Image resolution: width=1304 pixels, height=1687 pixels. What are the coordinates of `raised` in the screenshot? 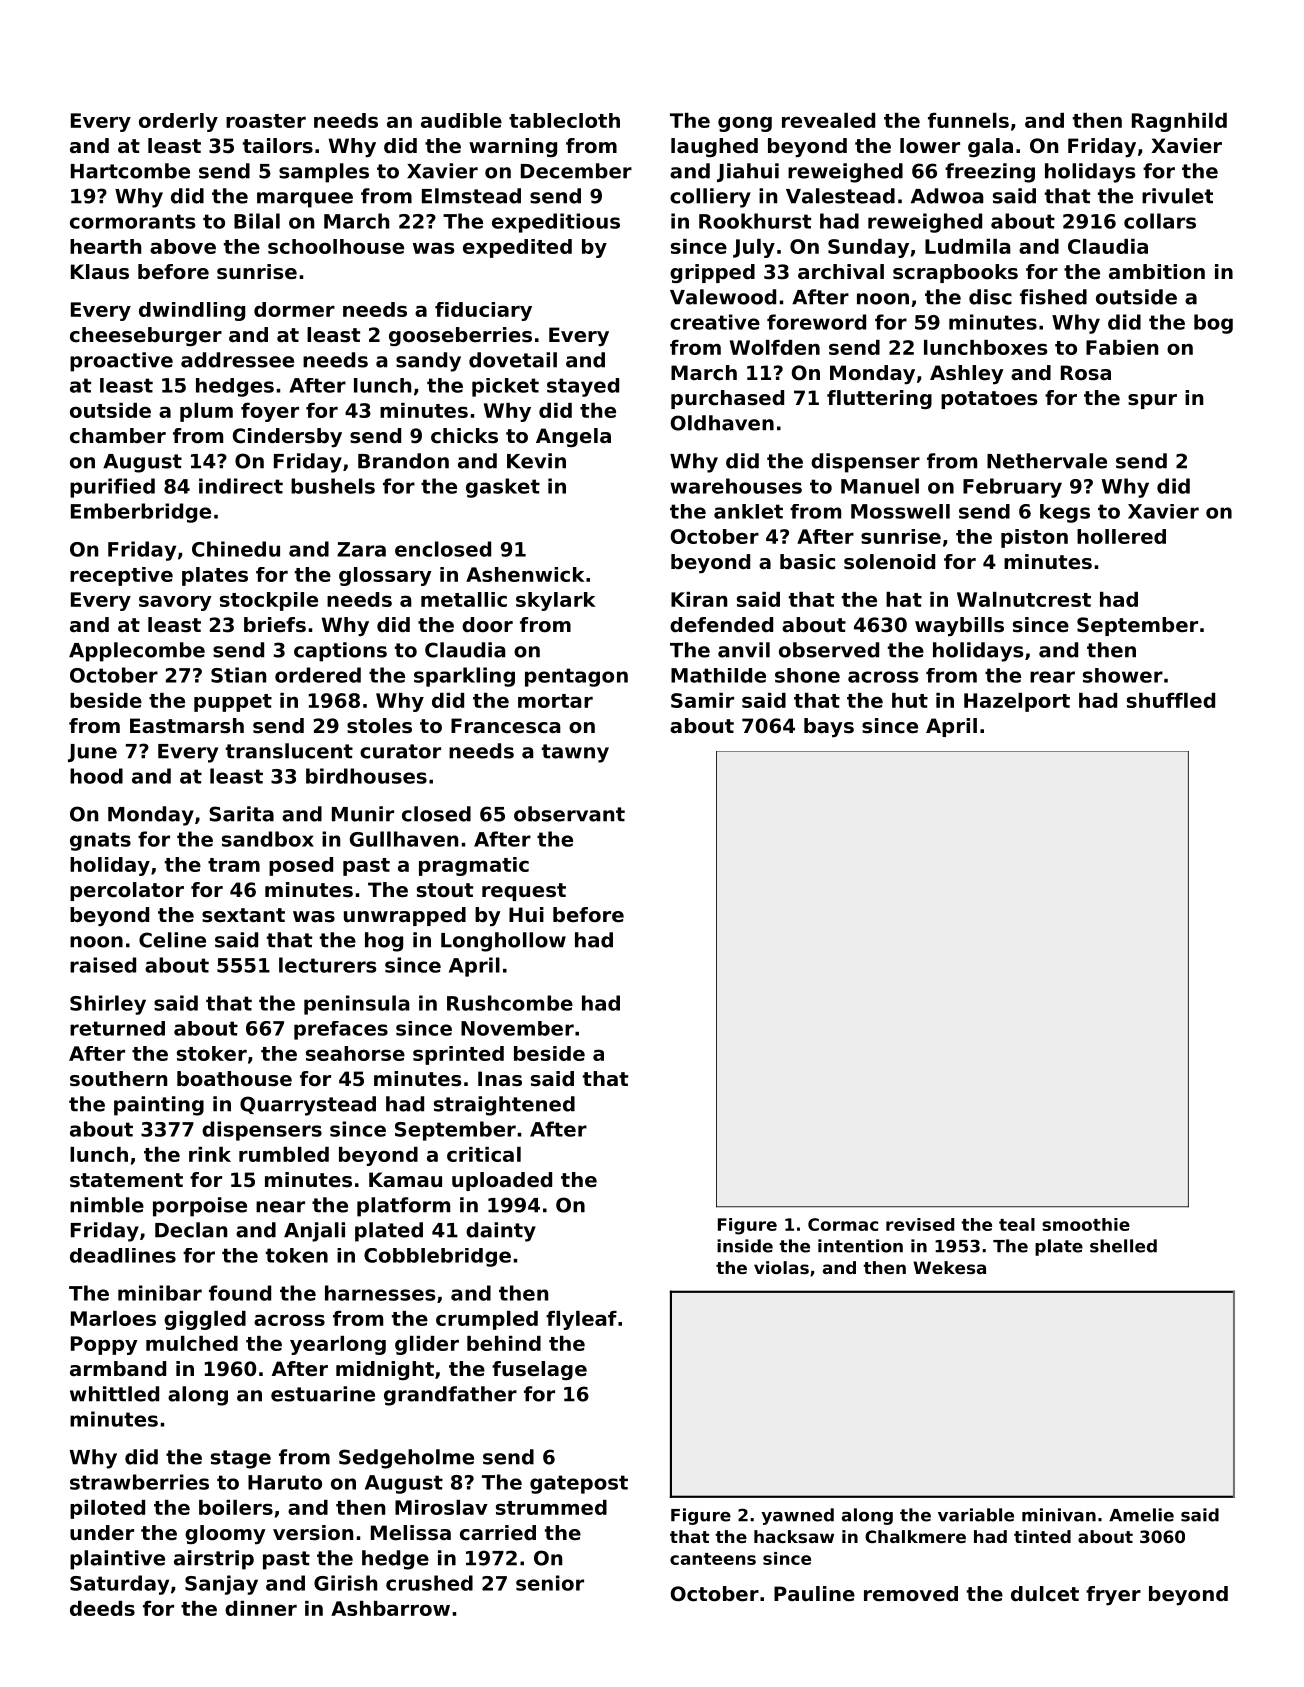 It's located at (103, 965).
